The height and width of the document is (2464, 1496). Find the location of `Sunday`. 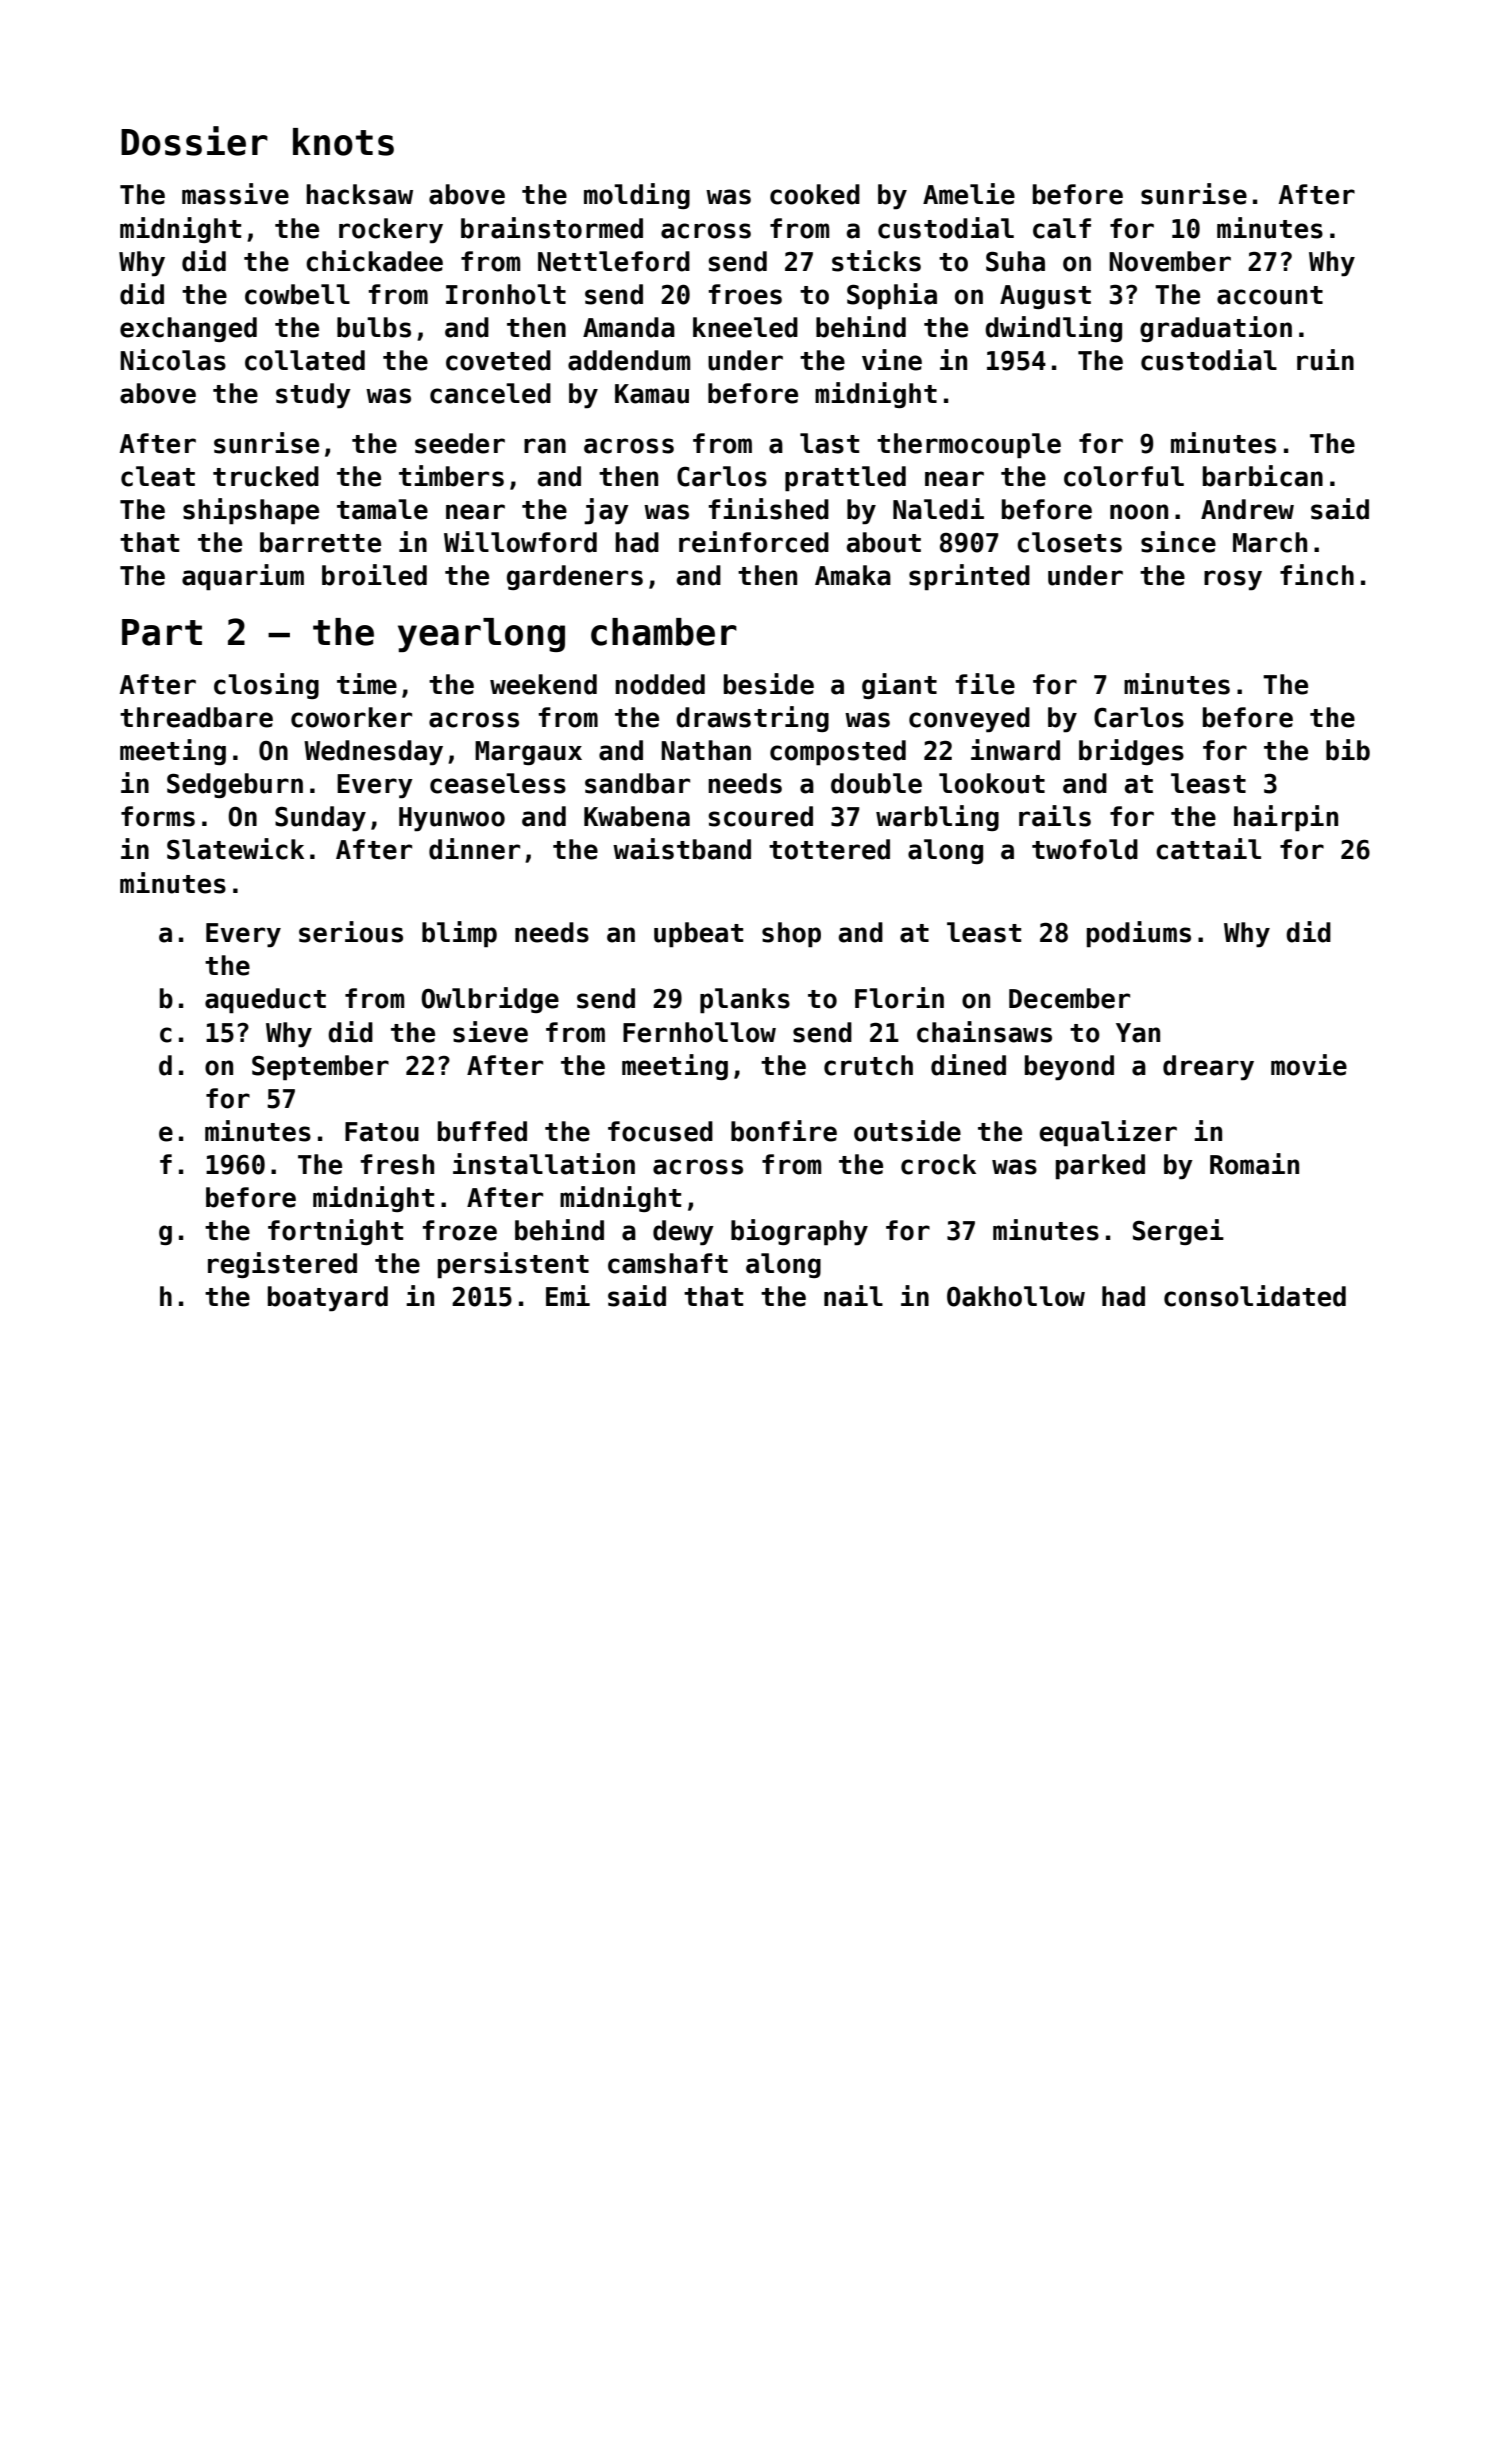

Sunday is located at coordinates (320, 819).
